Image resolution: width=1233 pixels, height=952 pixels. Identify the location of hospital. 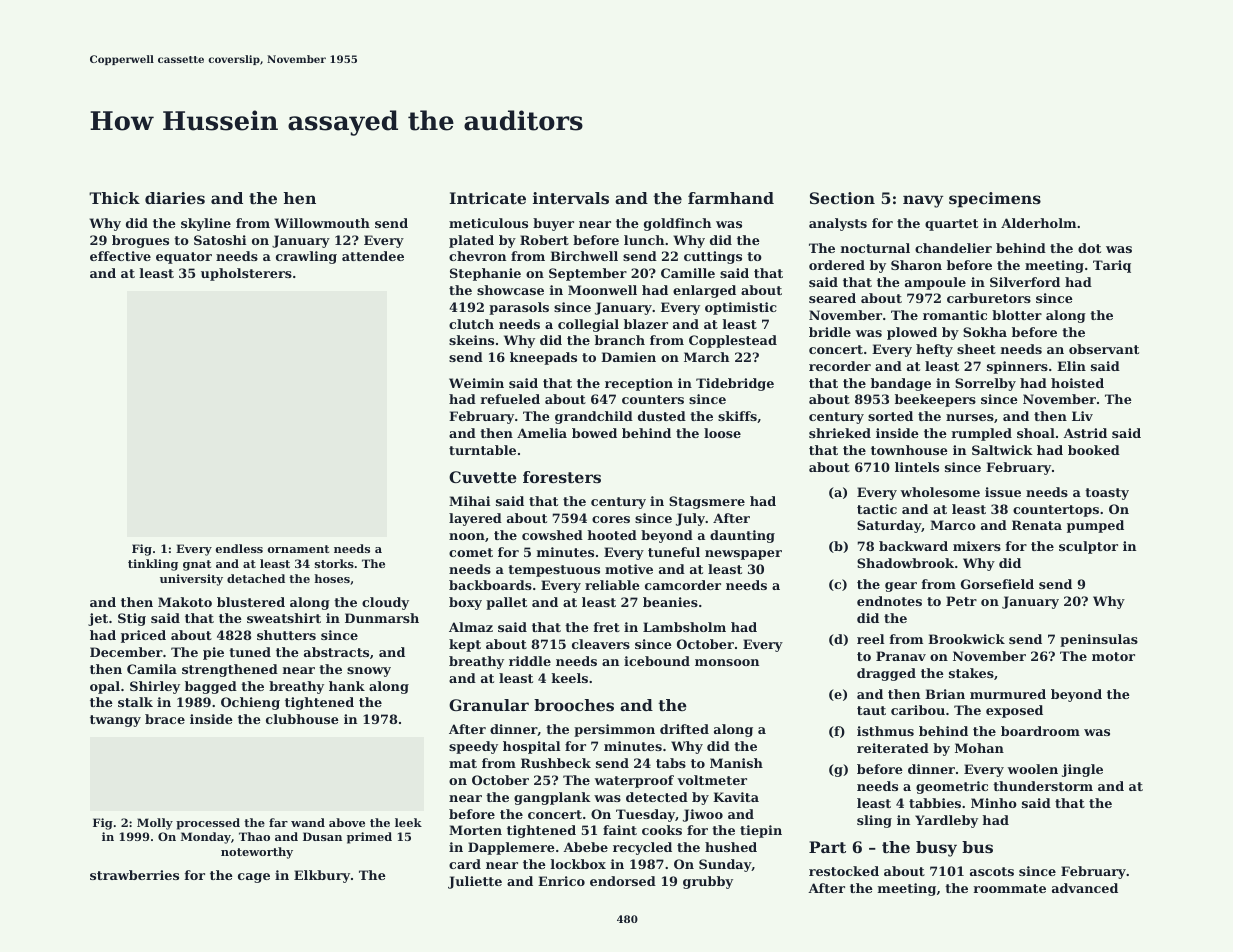
(531, 747).
